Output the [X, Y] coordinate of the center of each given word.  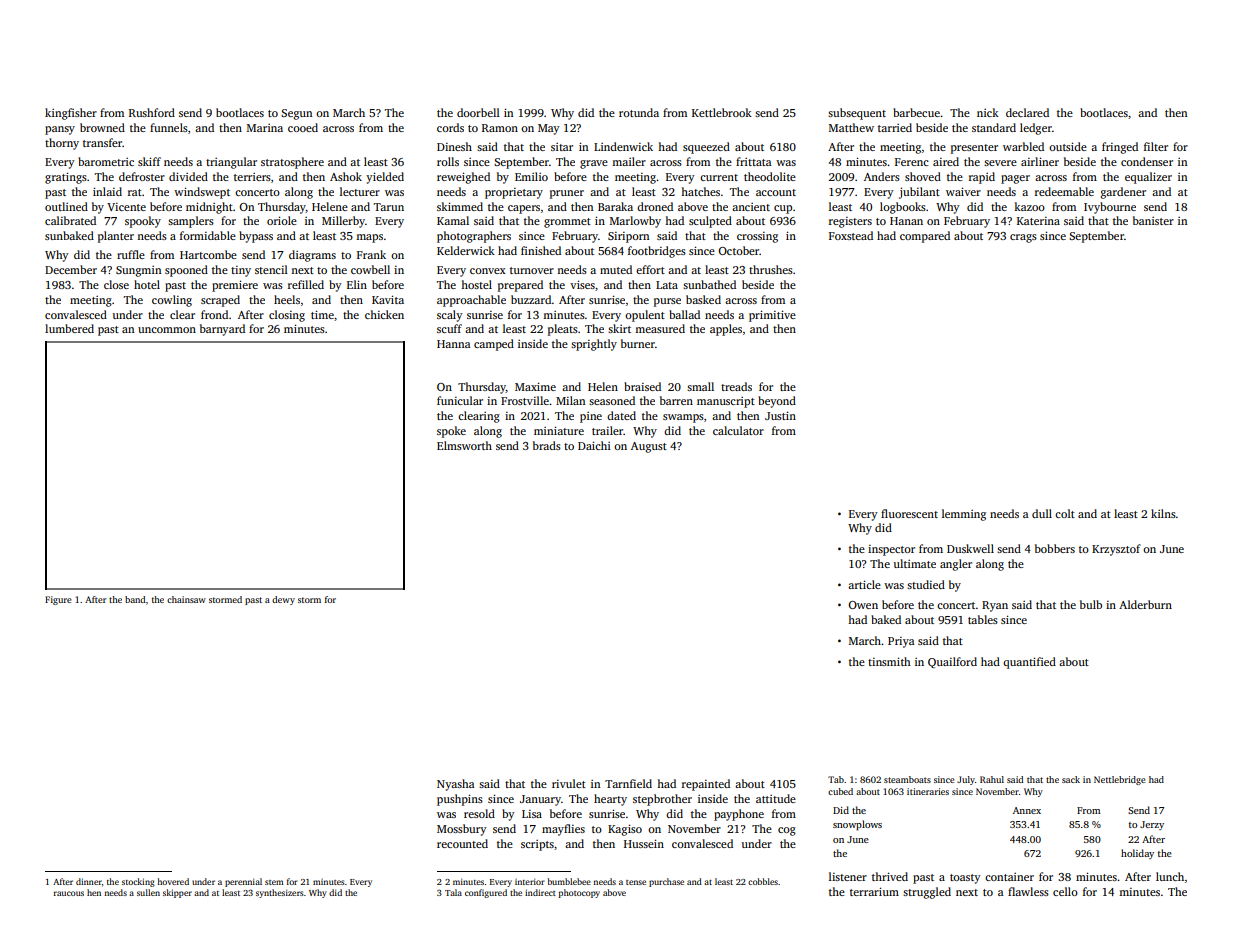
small [700, 386]
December [71, 269]
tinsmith [889, 661]
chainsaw [186, 599]
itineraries [928, 791]
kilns [1163, 513]
